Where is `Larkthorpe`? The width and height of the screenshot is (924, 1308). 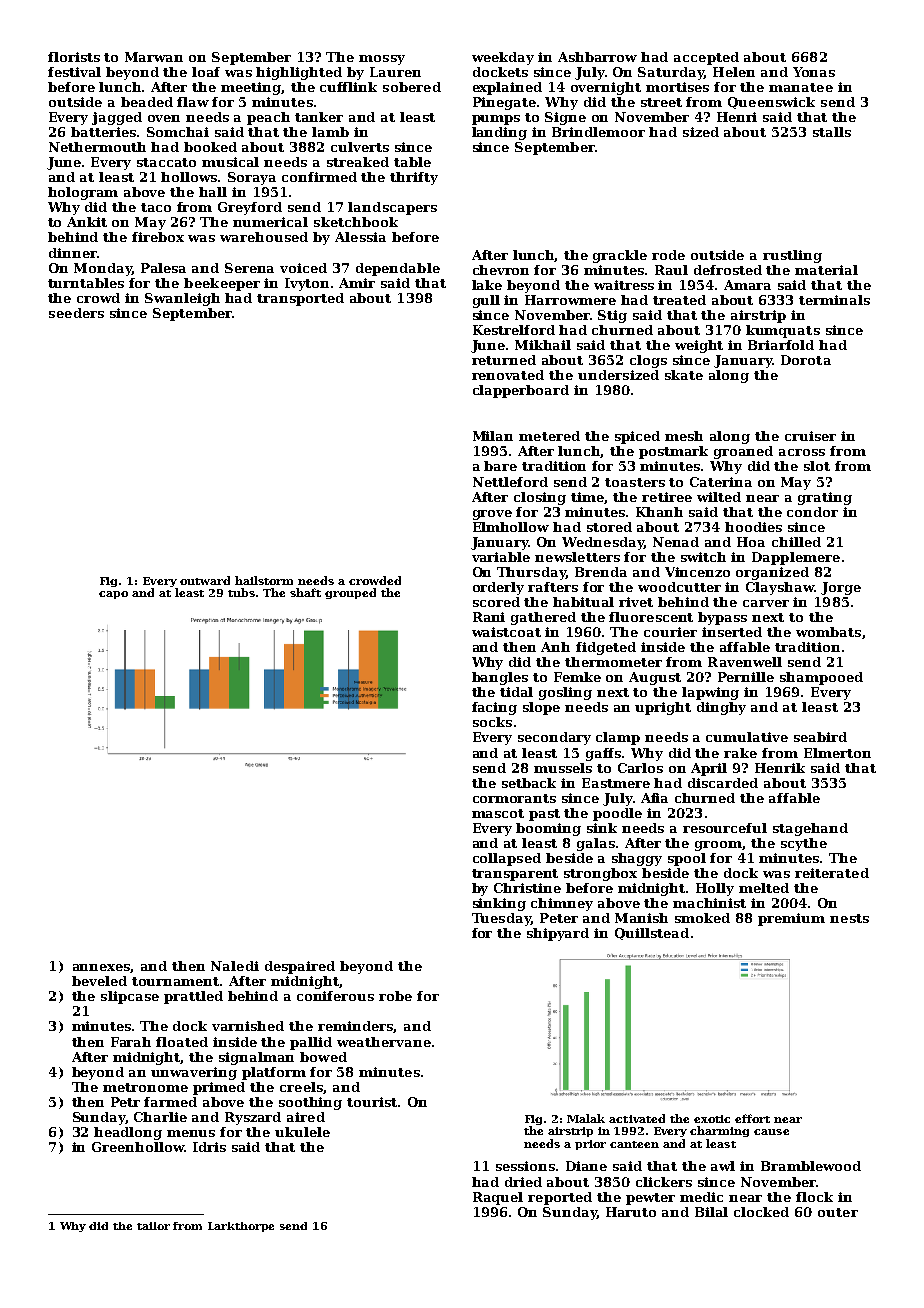
Larkthorpe is located at coordinates (241, 1227).
